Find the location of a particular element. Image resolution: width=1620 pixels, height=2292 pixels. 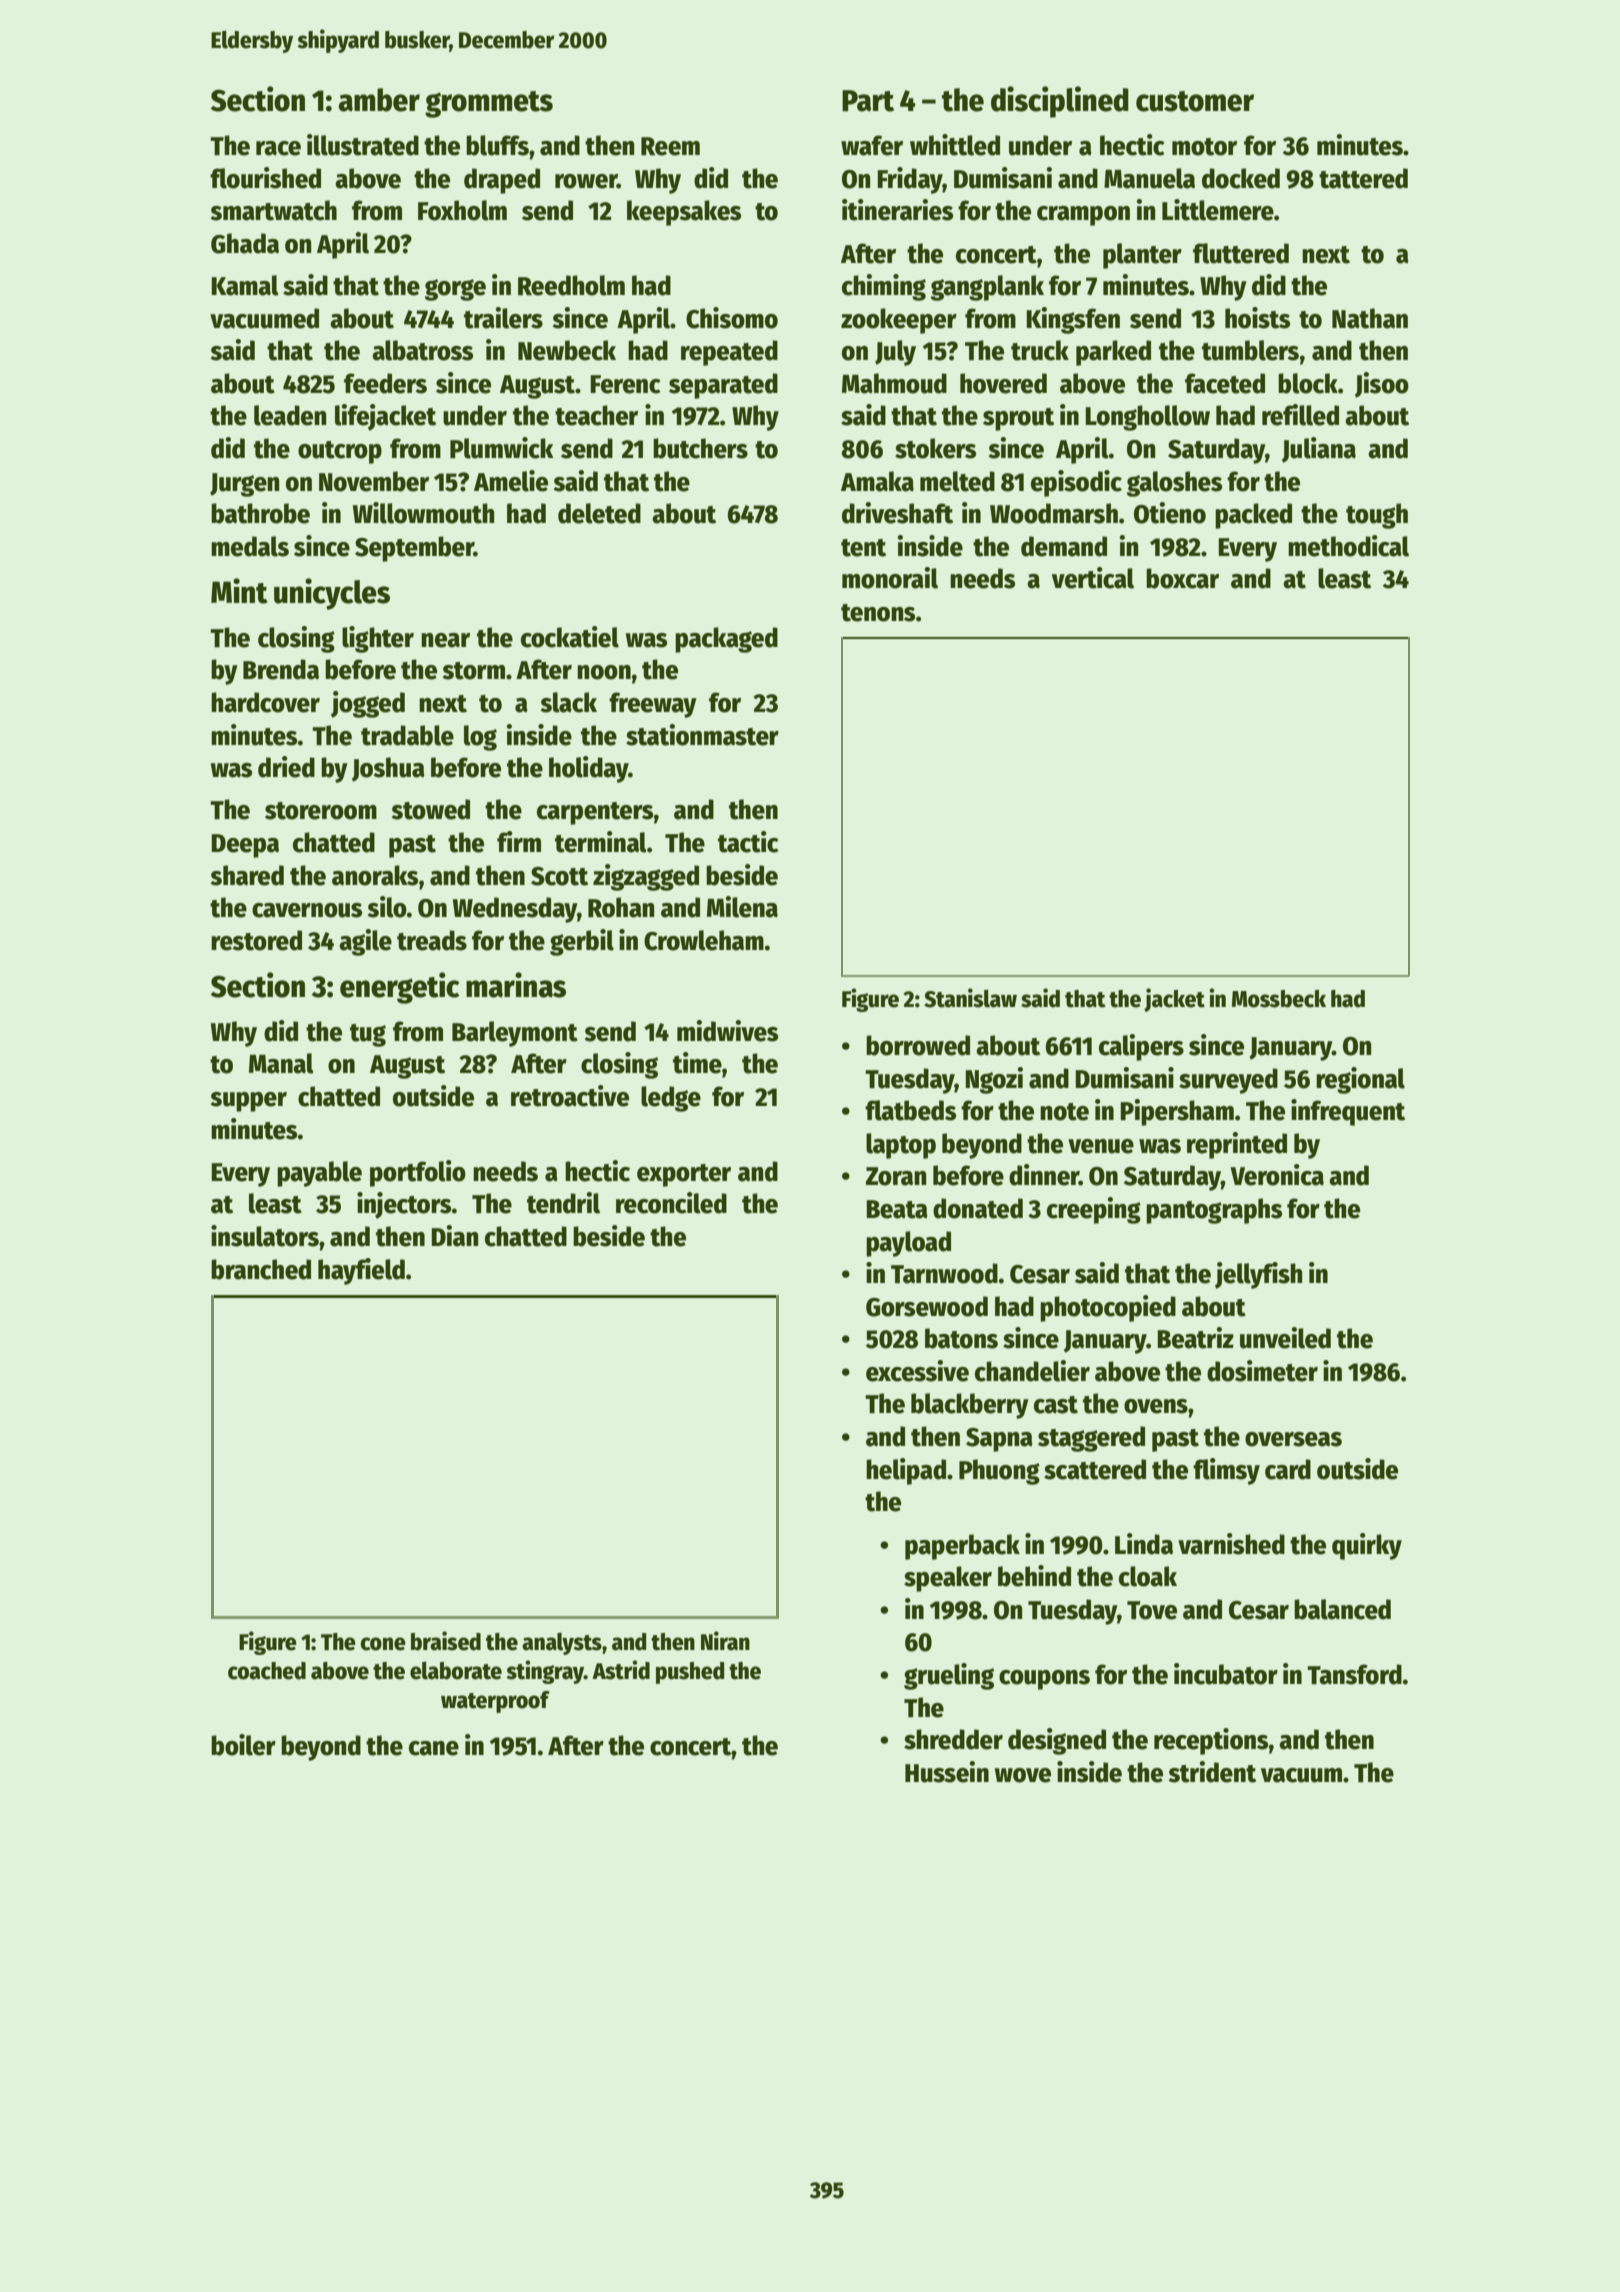

Mossbeck is located at coordinates (1279, 999).
